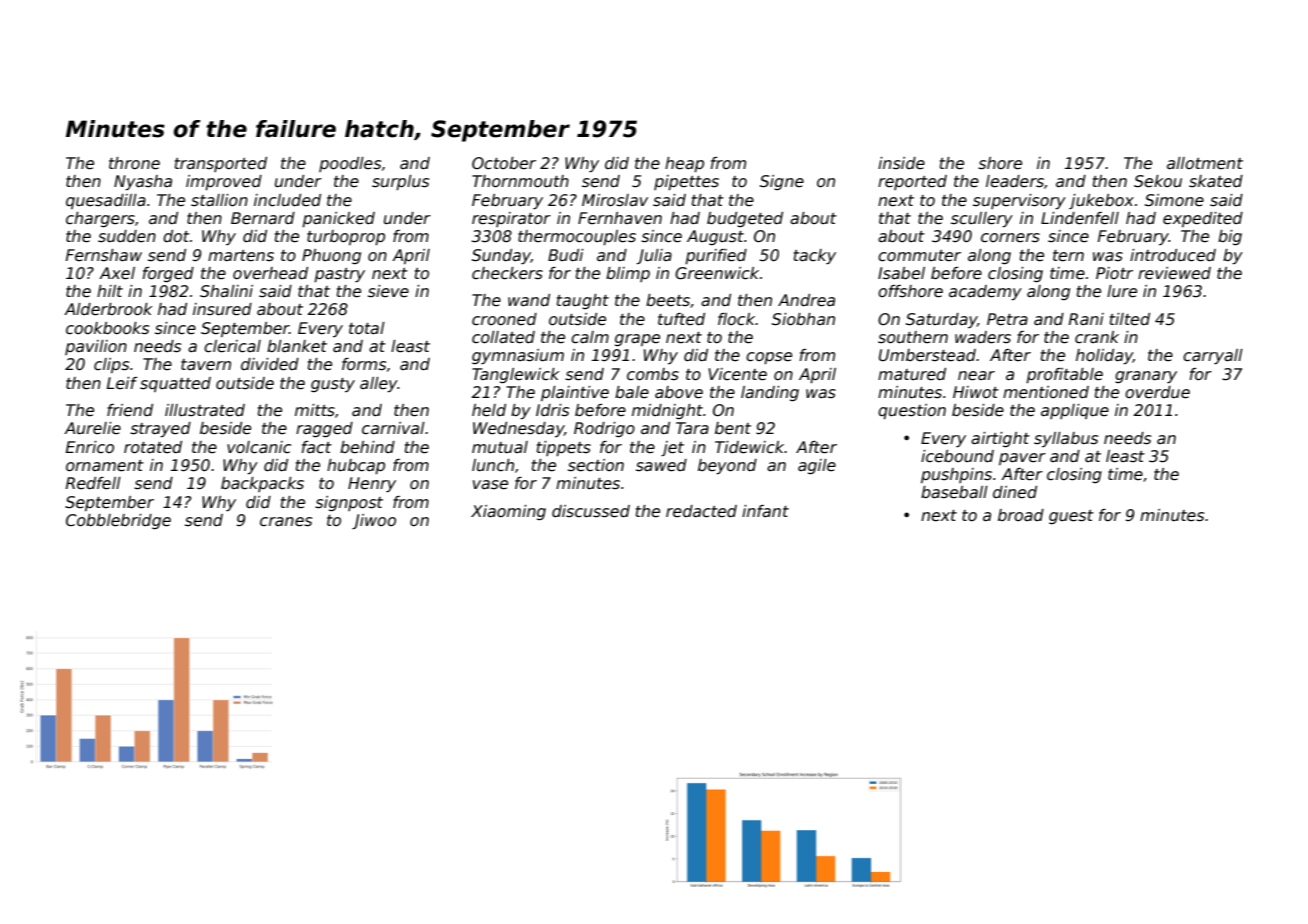  What do you see at coordinates (134, 163) in the screenshot?
I see `throne` at bounding box center [134, 163].
